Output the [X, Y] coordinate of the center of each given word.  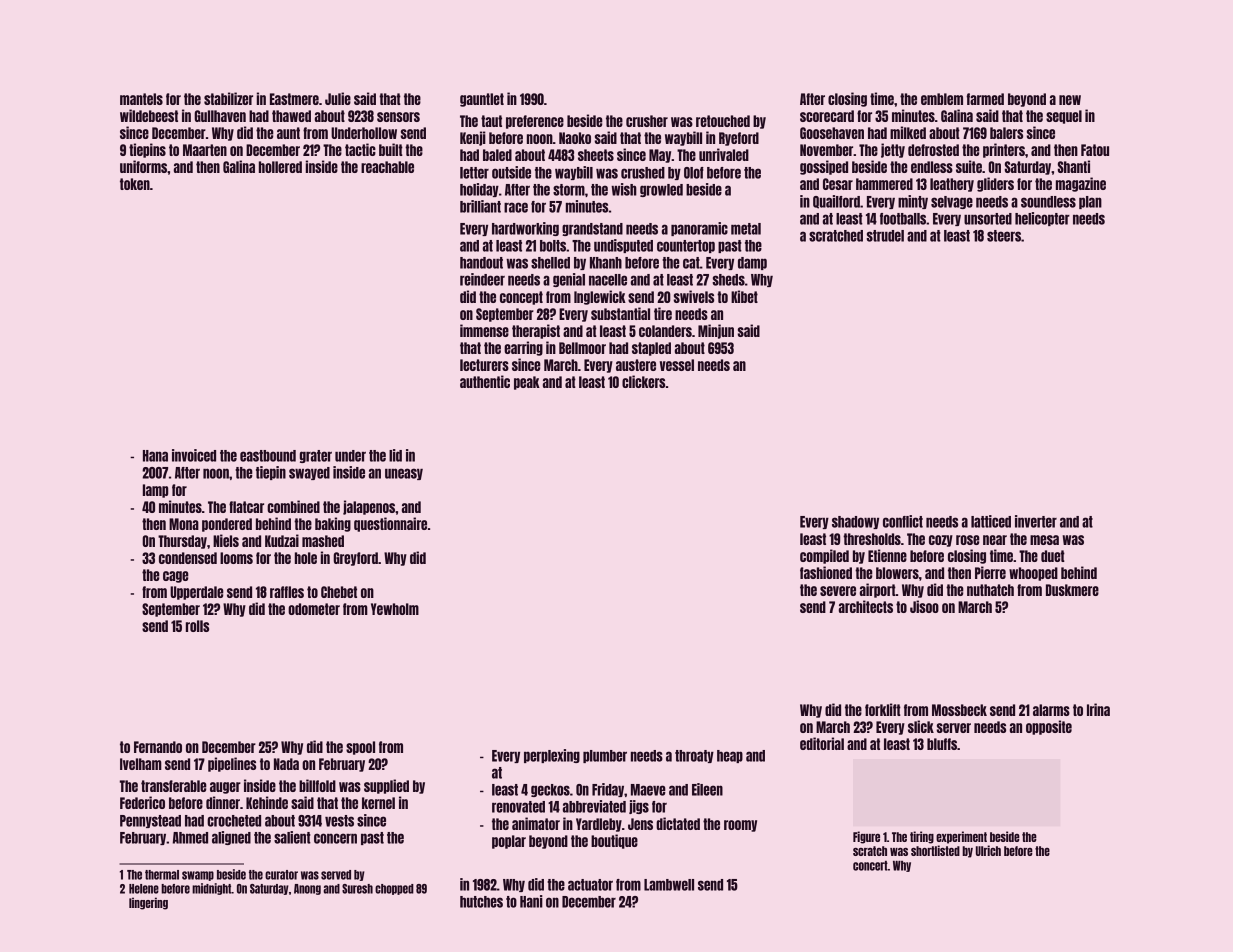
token [135, 184]
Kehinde [267, 802]
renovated [518, 807]
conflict [903, 521]
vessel [677, 365]
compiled [824, 556]
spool [360, 748]
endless [932, 167]
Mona [184, 524]
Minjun [716, 331]
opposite [1049, 727]
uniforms [143, 166]
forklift [883, 709]
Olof [694, 173]
